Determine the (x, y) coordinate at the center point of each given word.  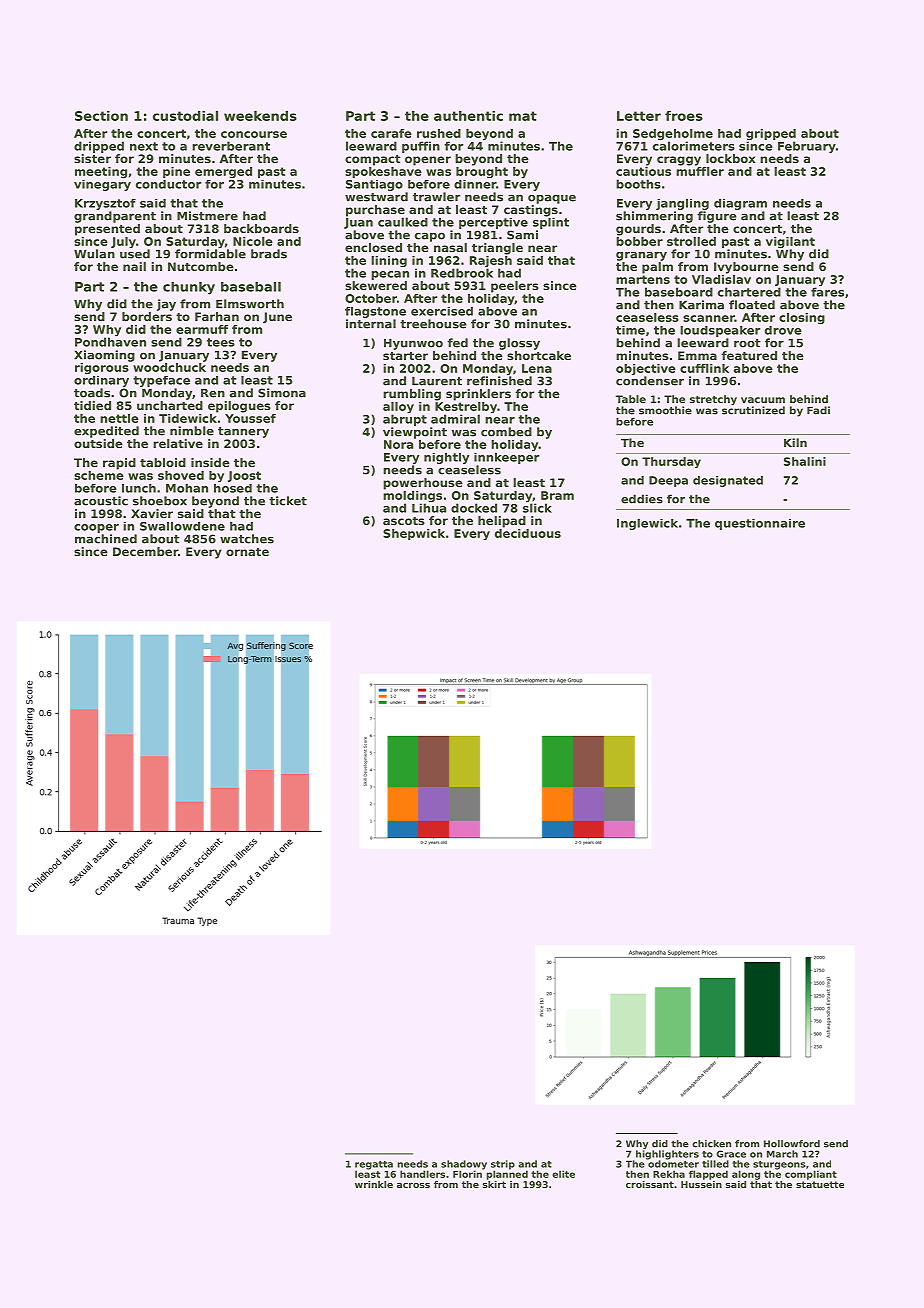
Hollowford (792, 1144)
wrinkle (374, 1184)
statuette (820, 1184)
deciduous (528, 533)
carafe (391, 133)
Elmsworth (250, 304)
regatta (374, 1165)
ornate (247, 552)
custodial (185, 116)
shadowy (464, 1165)
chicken (711, 1144)
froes (684, 116)
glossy (519, 344)
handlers (422, 1174)
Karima (701, 305)
